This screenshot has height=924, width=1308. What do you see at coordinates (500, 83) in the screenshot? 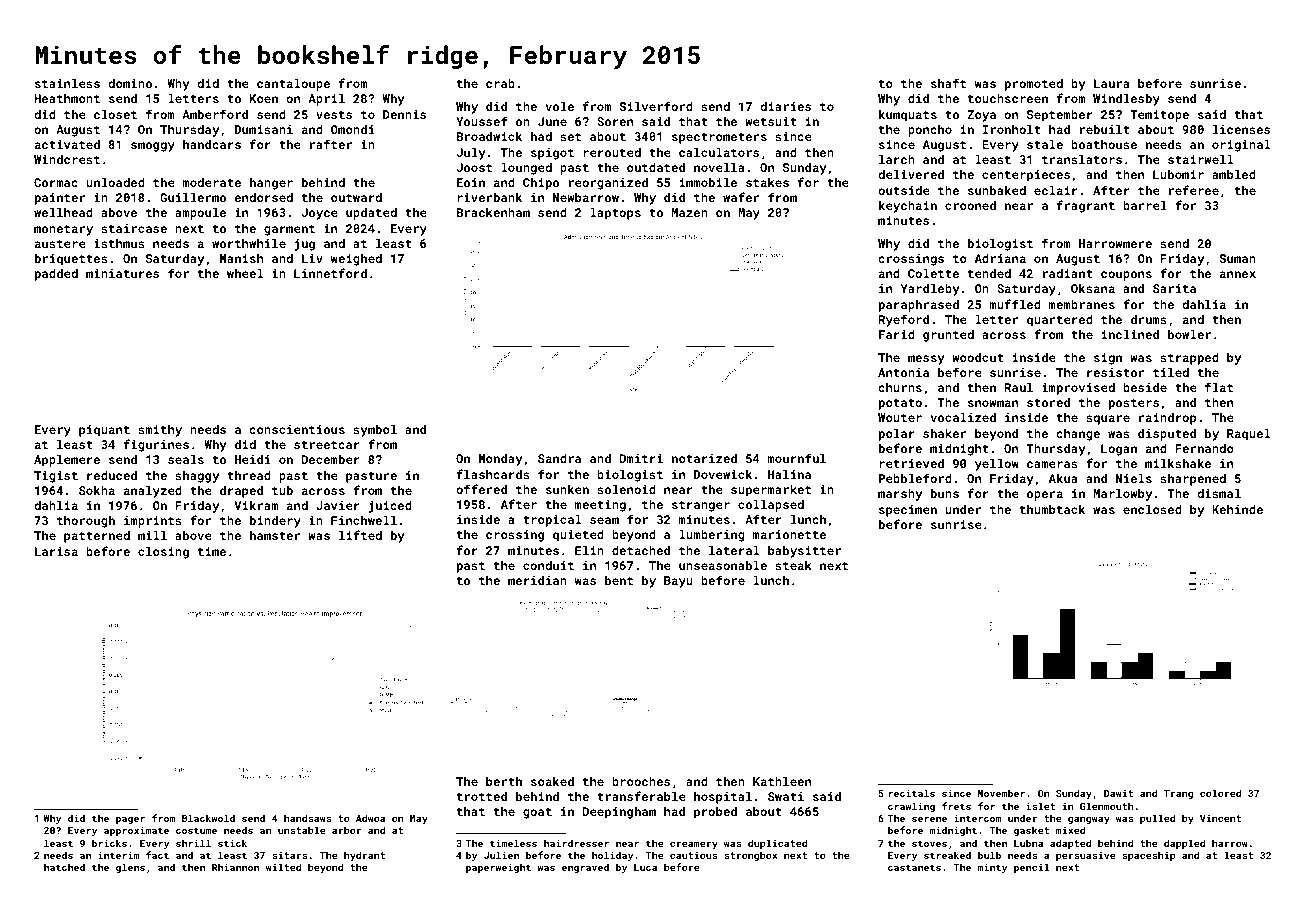
I see `crab` at bounding box center [500, 83].
